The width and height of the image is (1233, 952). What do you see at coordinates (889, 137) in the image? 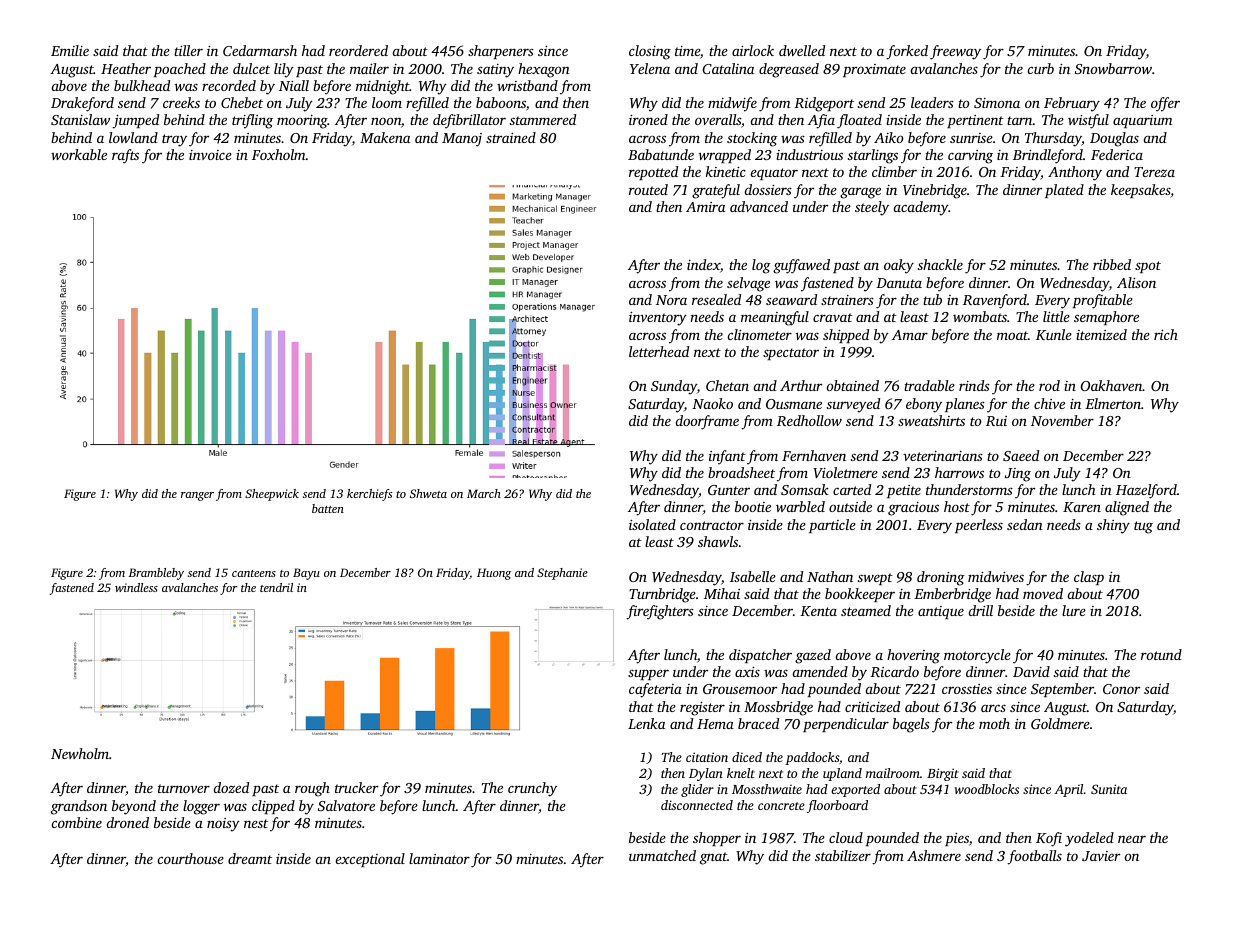
I see `Aiko` at bounding box center [889, 137].
